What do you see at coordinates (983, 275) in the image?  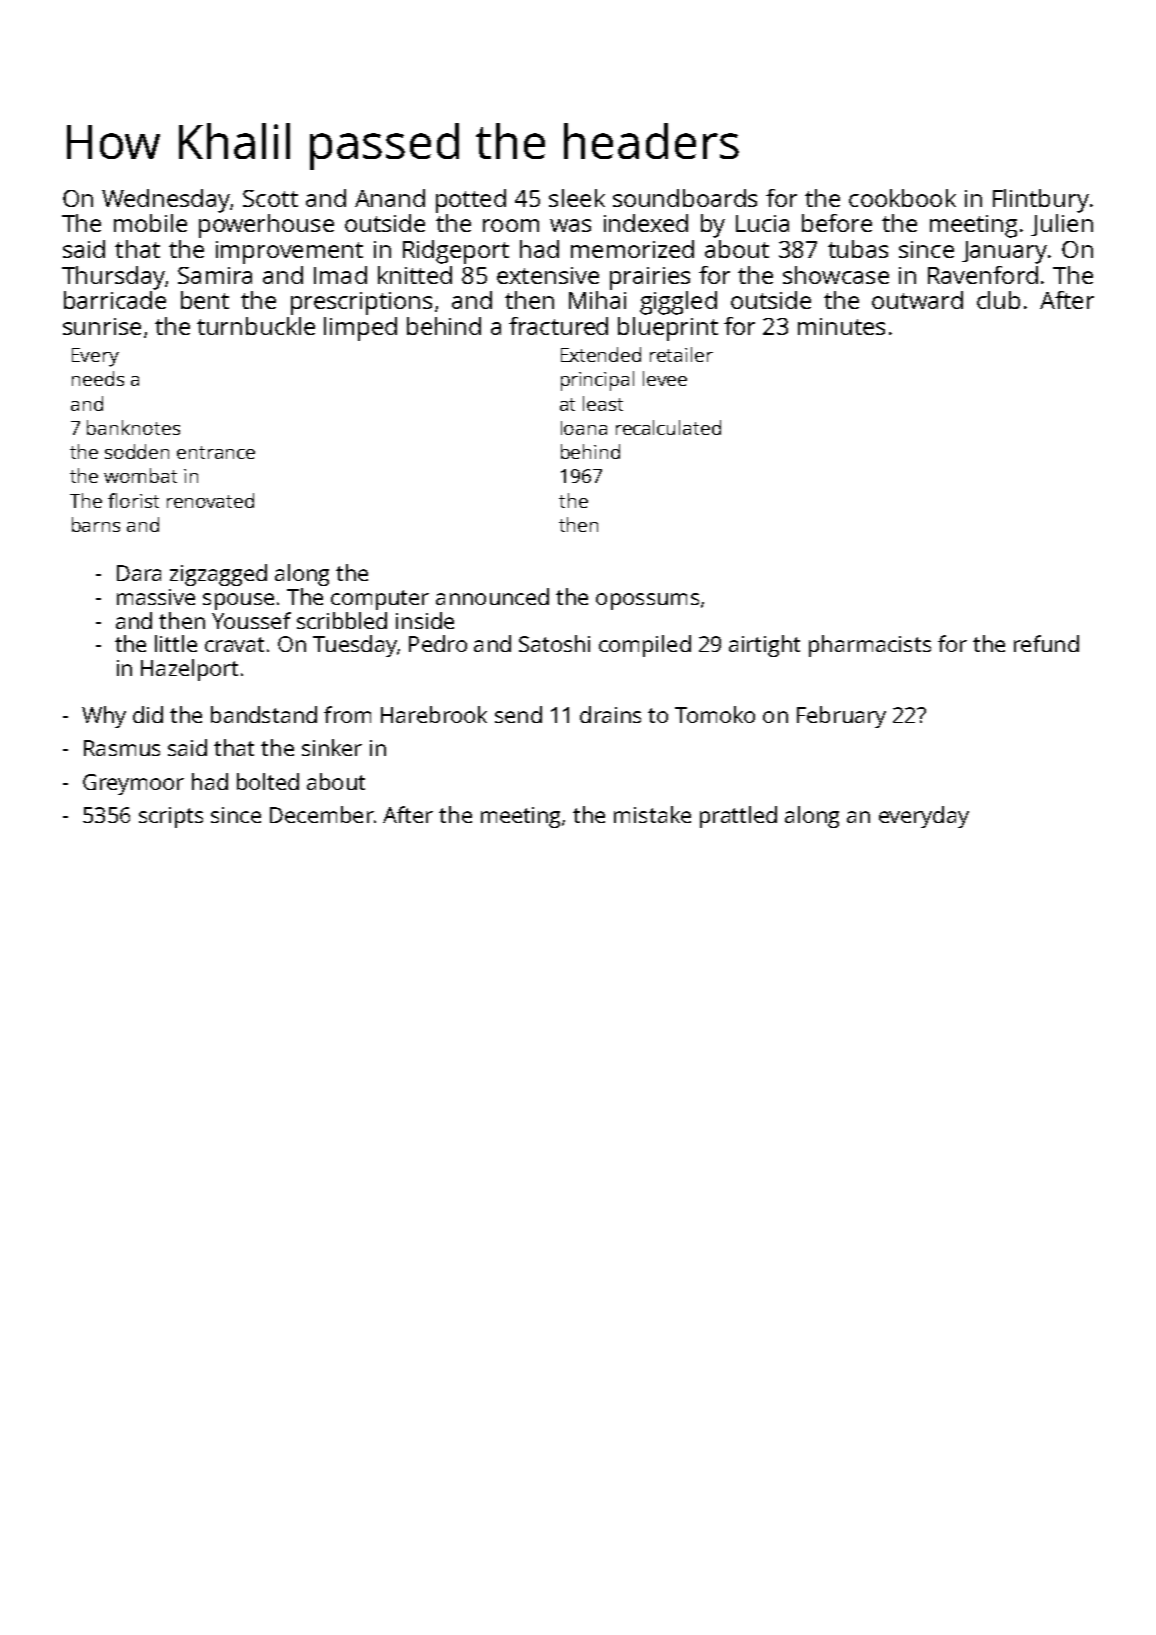 I see `Ravenford` at bounding box center [983, 275].
